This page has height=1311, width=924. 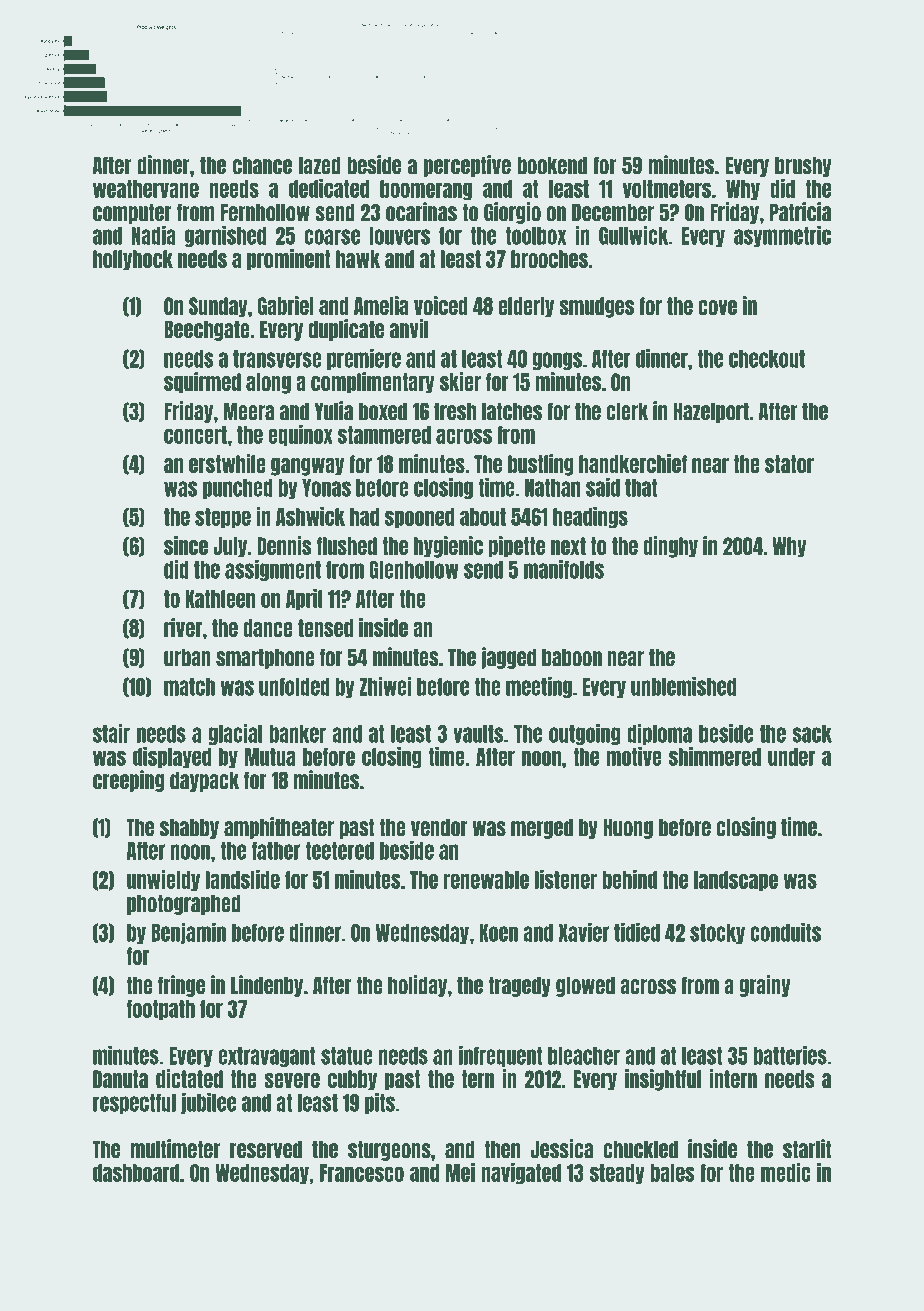 What do you see at coordinates (136, 1173) in the page?
I see `dashboard` at bounding box center [136, 1173].
